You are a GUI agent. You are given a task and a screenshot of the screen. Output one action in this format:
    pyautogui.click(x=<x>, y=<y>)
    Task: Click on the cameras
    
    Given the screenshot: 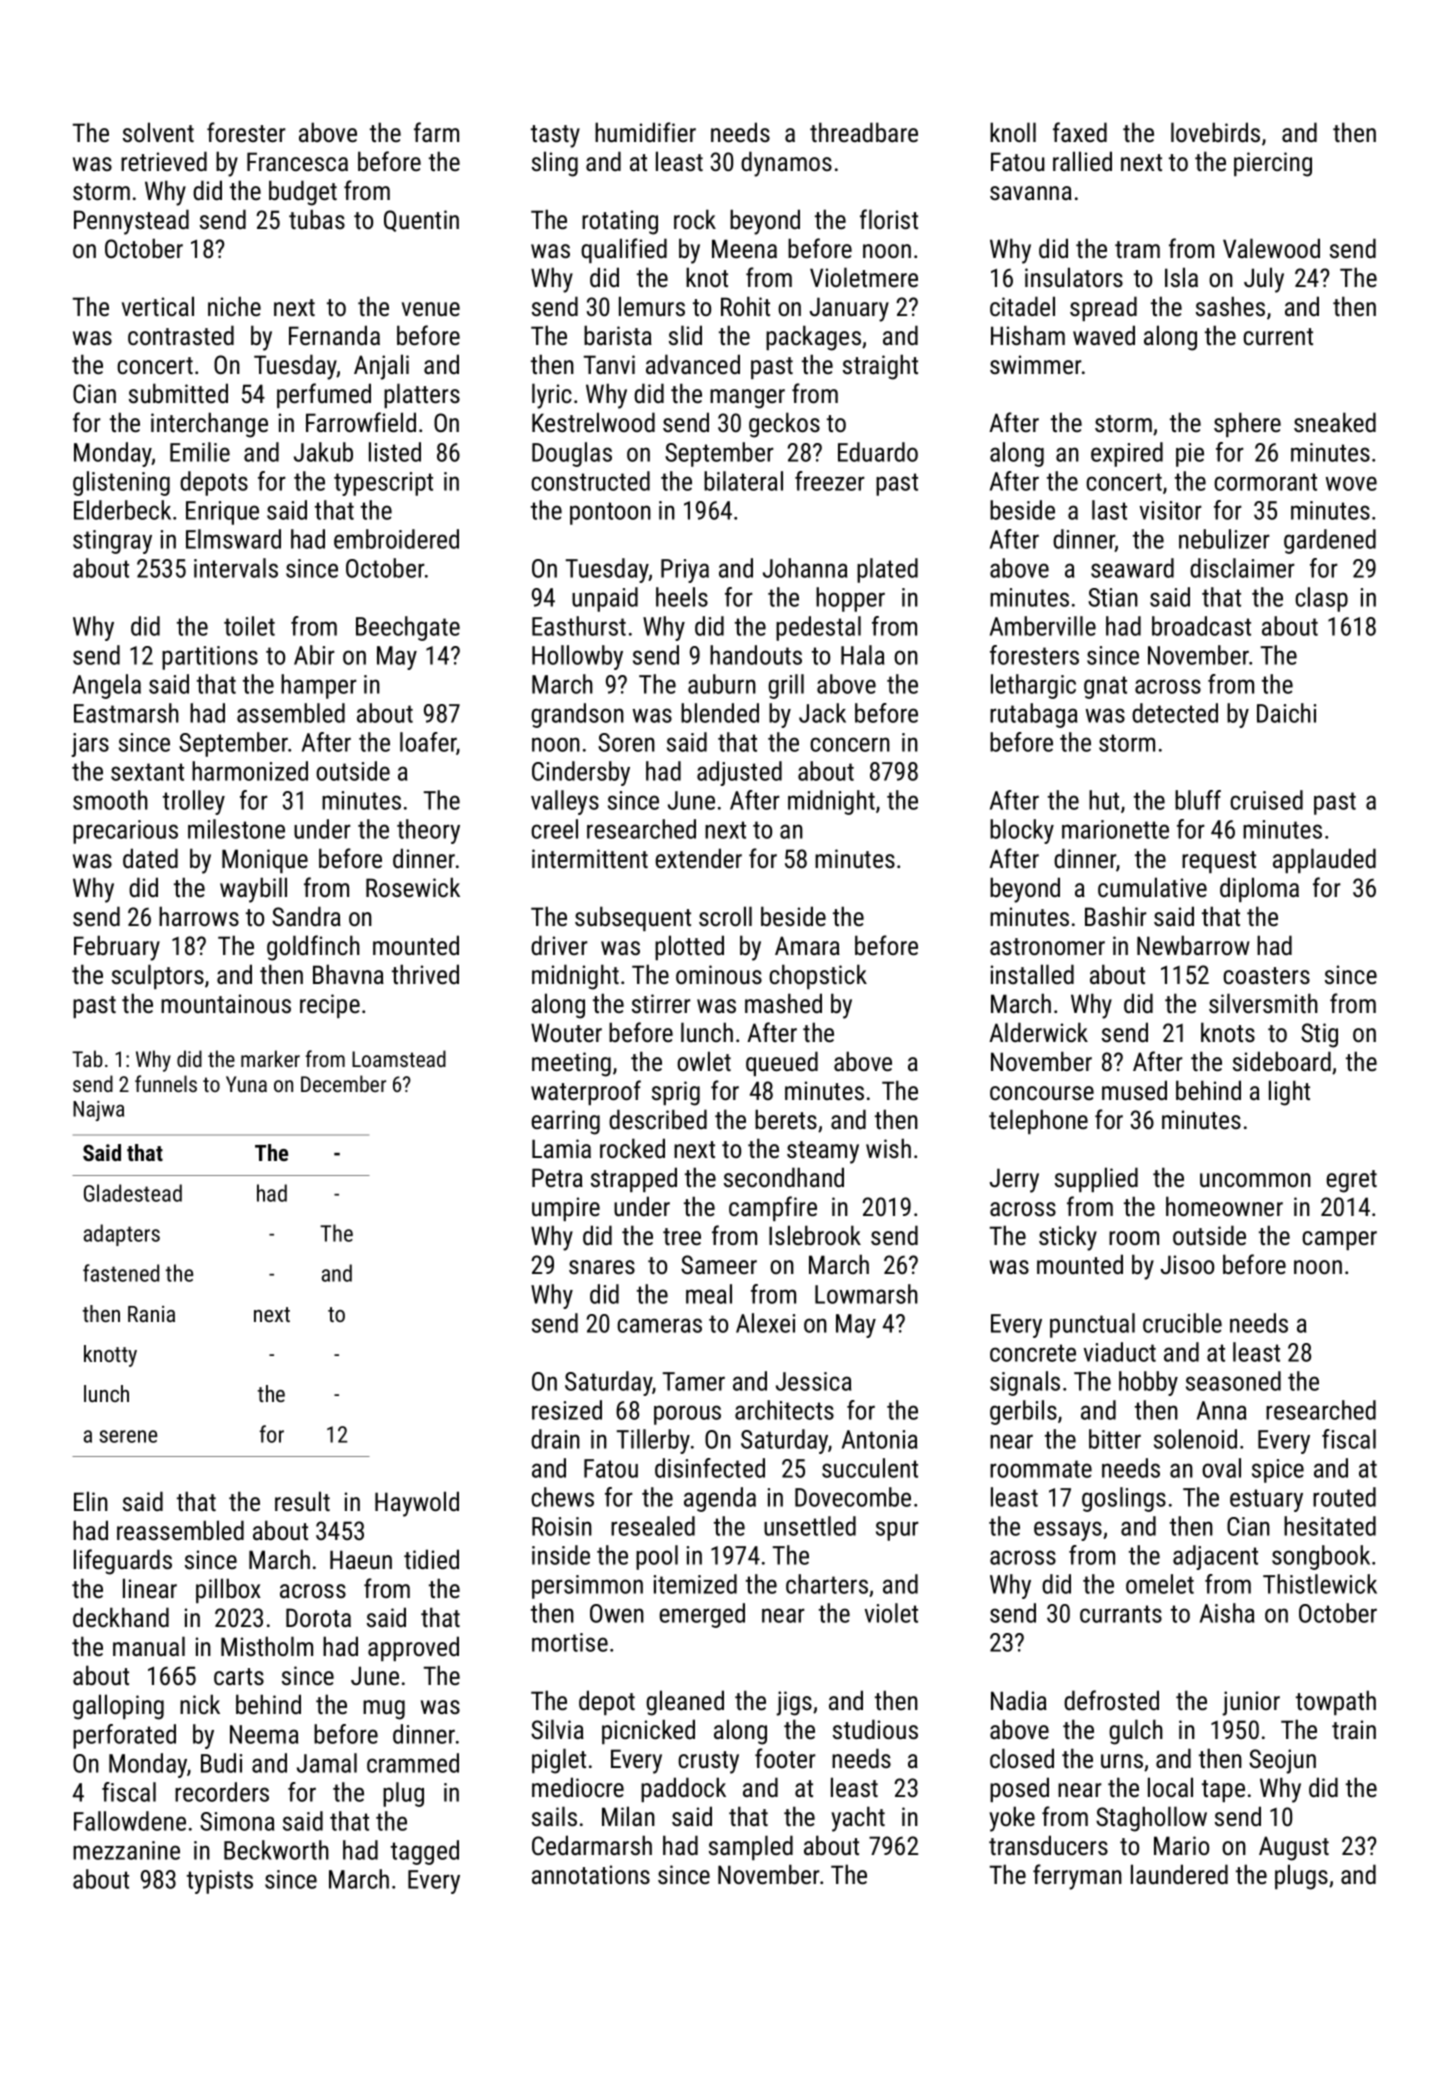 What is the action you would take?
    pyautogui.click(x=659, y=1325)
